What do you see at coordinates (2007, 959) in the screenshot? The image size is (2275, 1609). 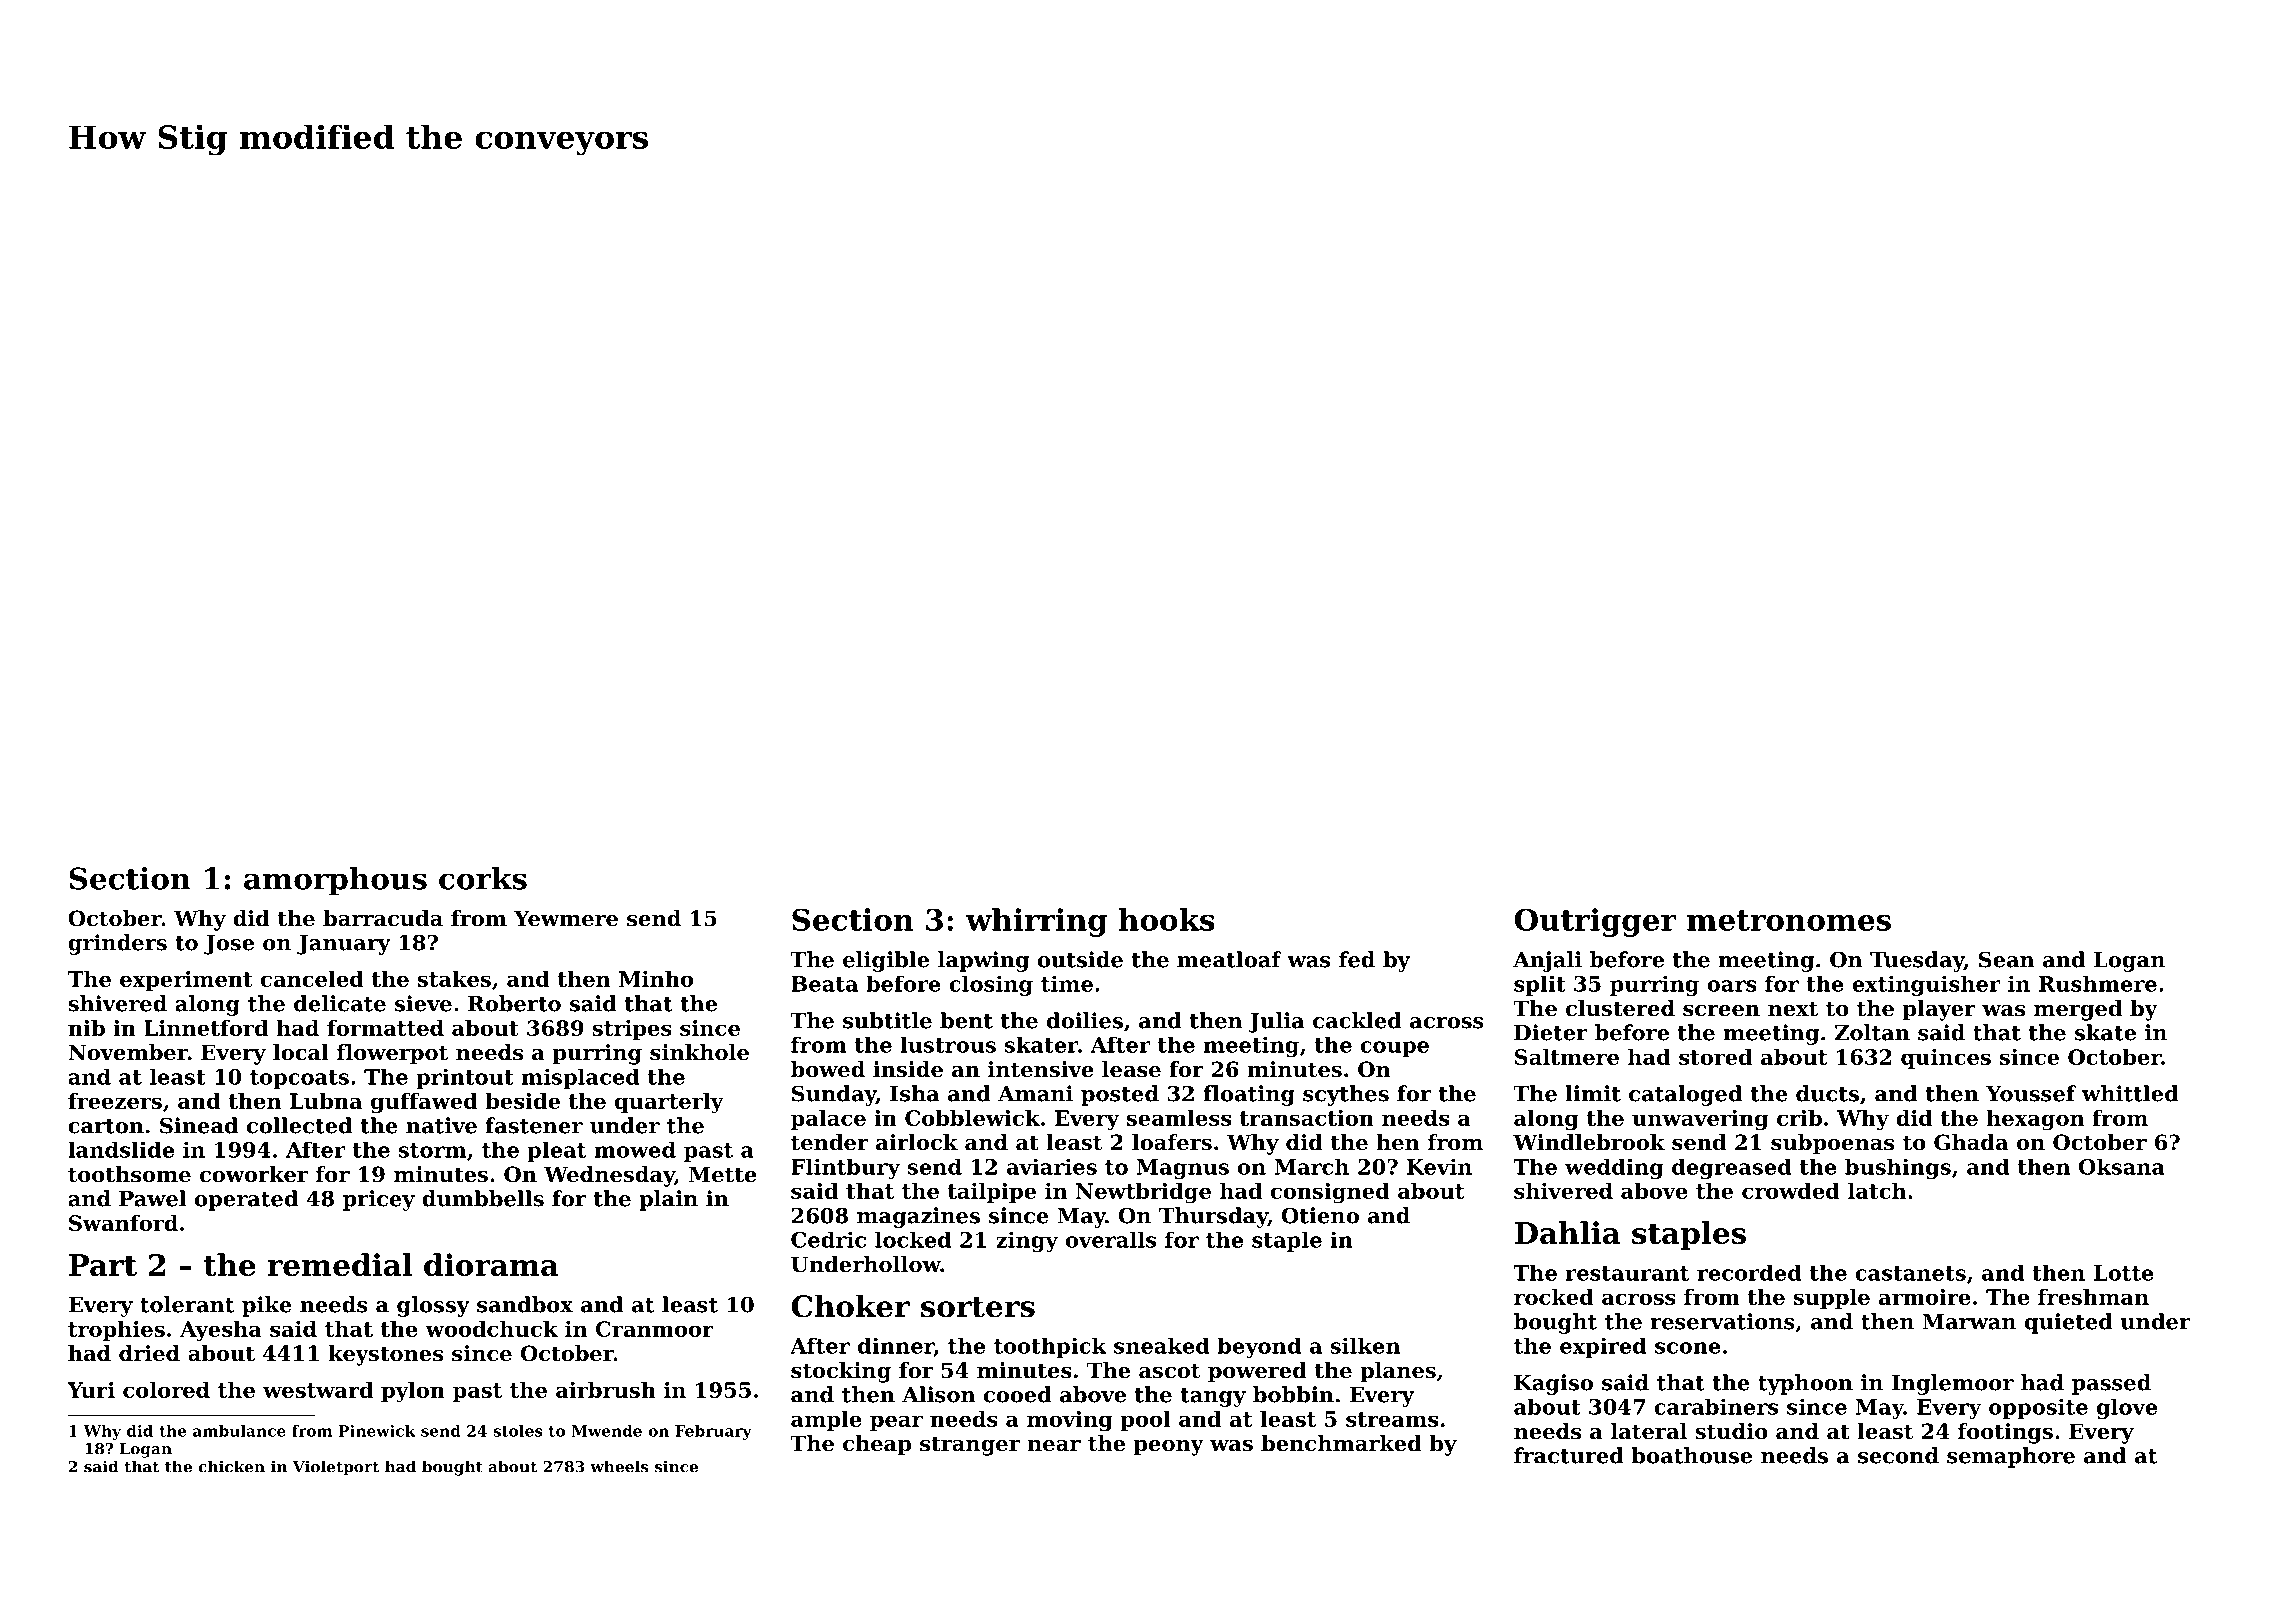 I see `Sean` at bounding box center [2007, 959].
